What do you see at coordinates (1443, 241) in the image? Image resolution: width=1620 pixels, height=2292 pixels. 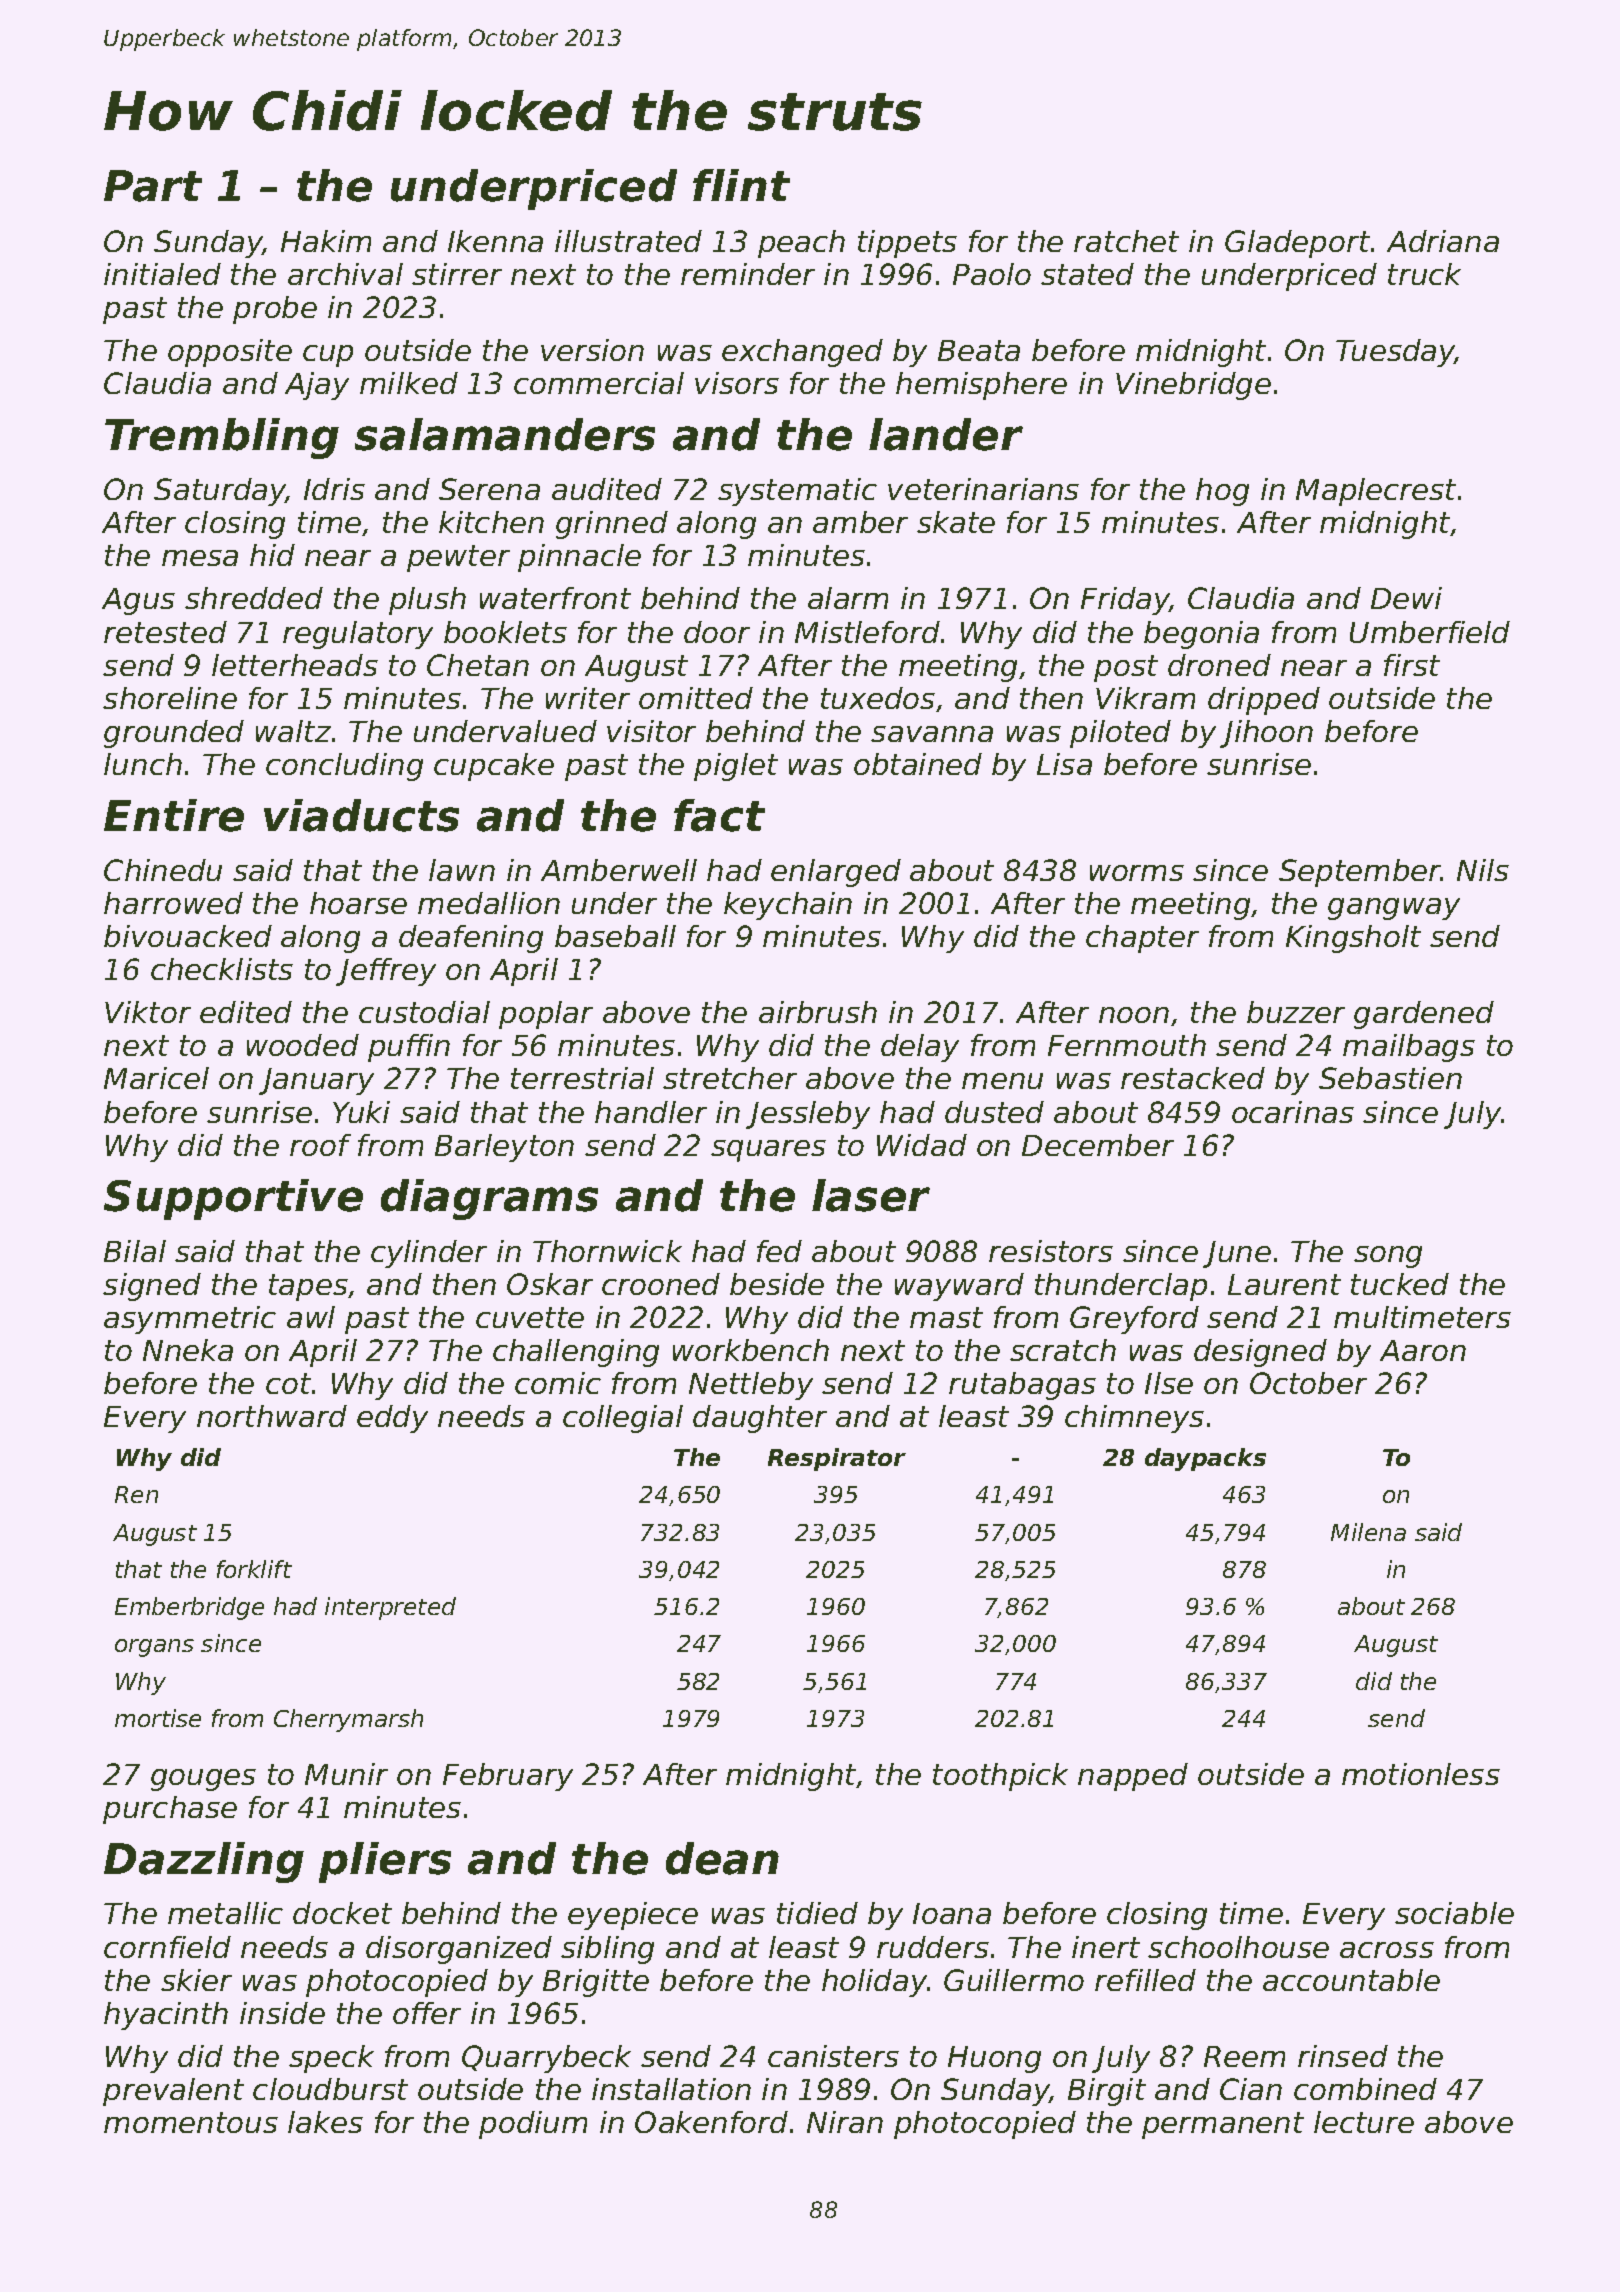 I see `Adriana` at bounding box center [1443, 241].
